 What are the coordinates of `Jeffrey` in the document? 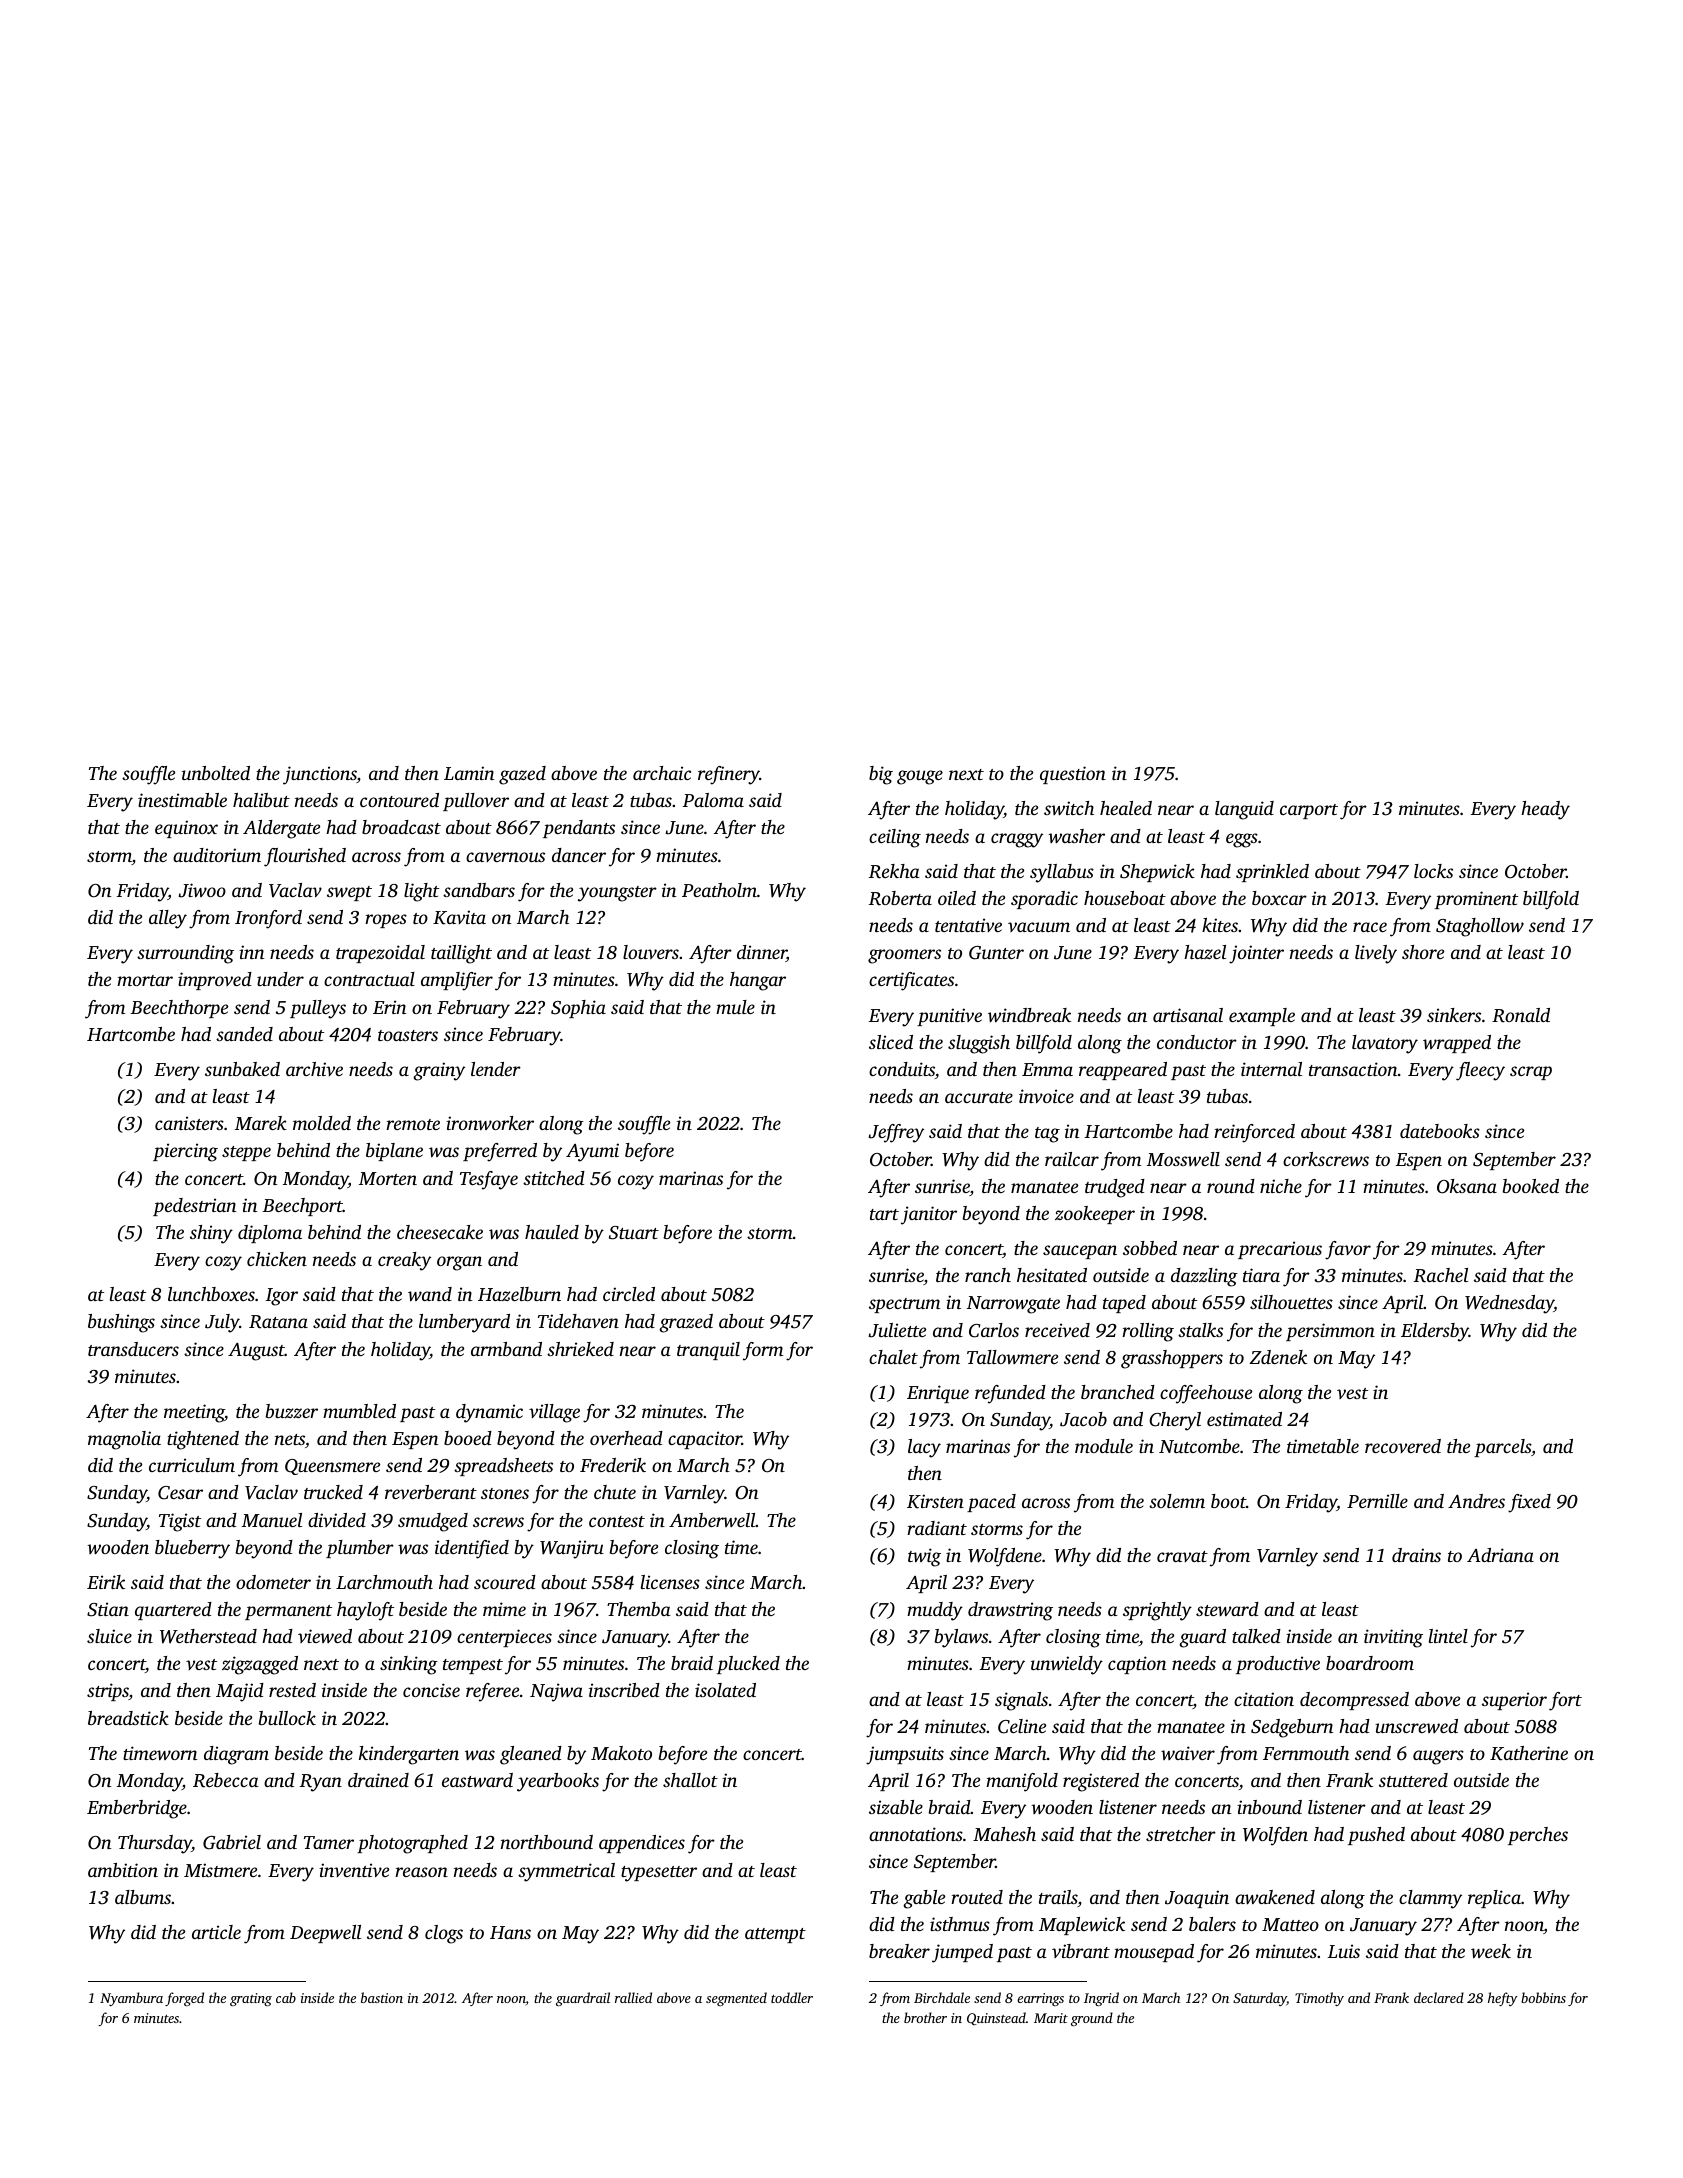 It's located at (896, 1133).
